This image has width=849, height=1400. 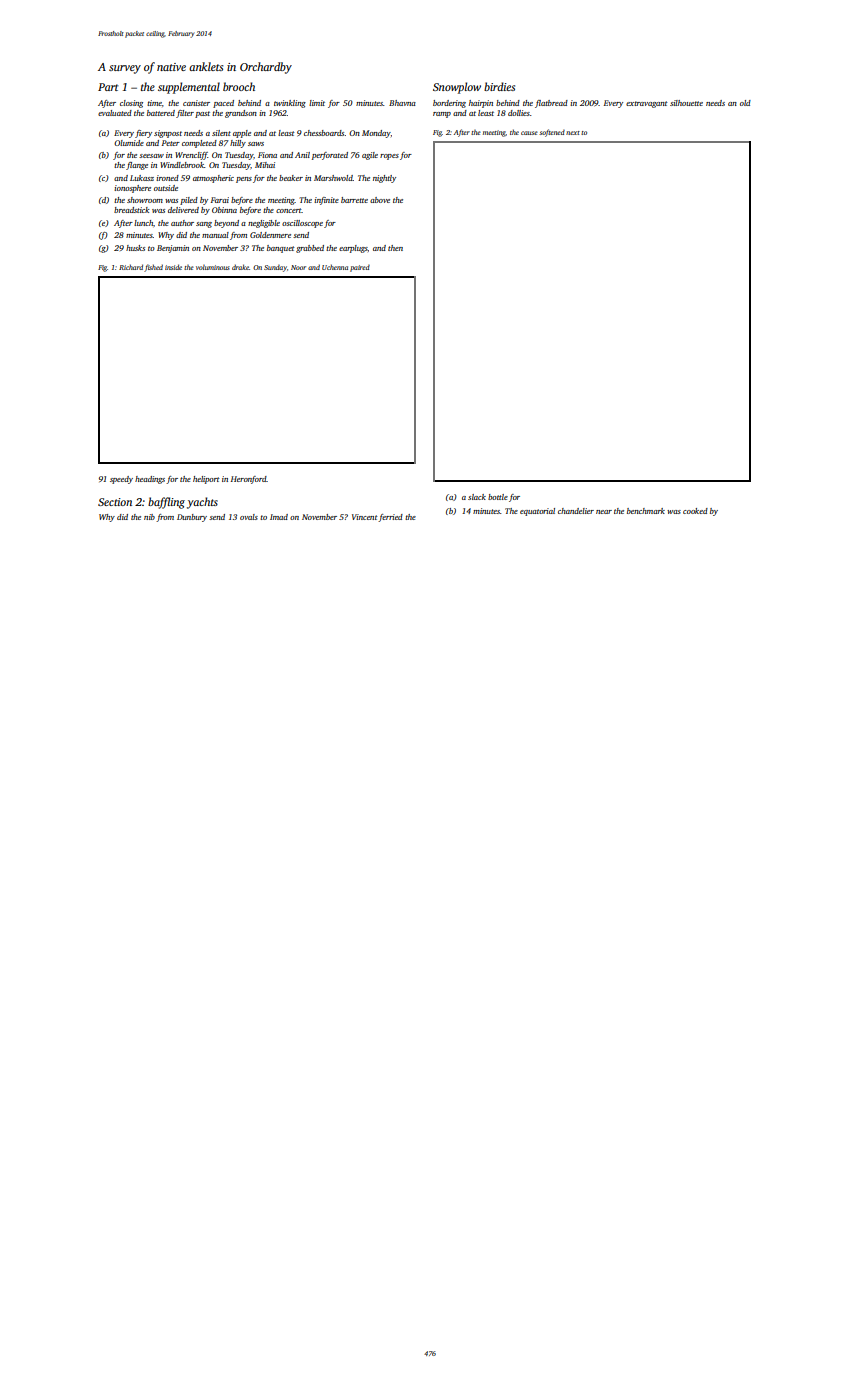 I want to click on breadstick, so click(x=131, y=210).
